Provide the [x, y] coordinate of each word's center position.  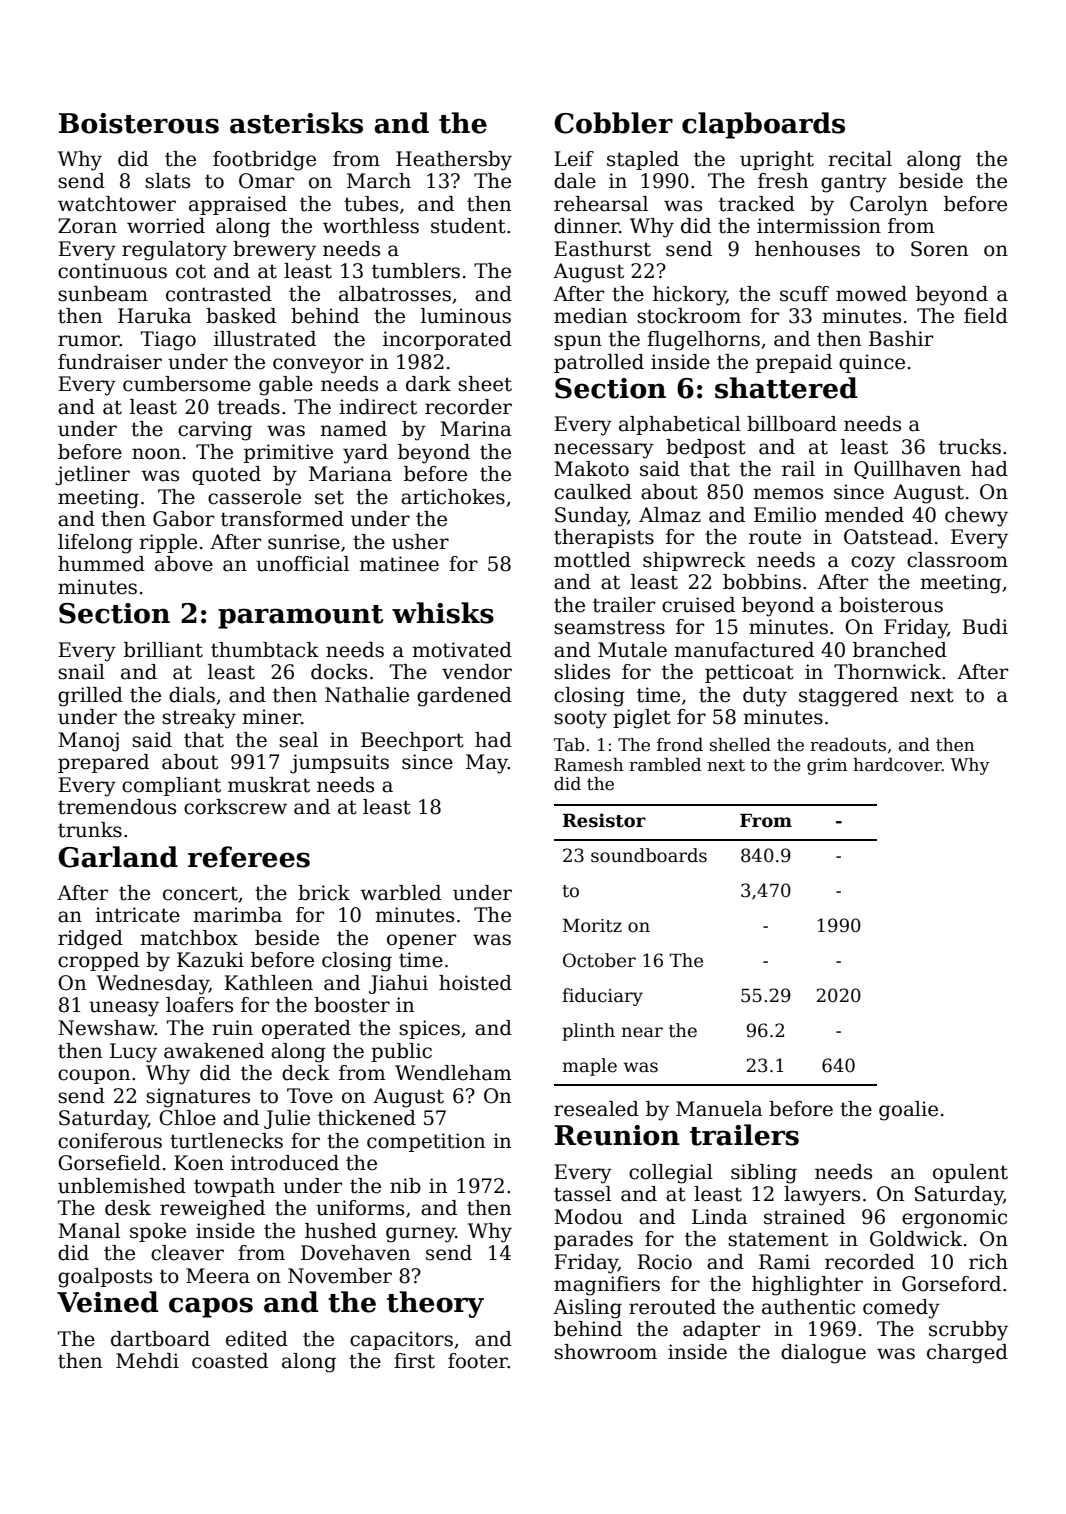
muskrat [269, 785]
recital [860, 159]
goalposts [105, 1278]
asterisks [296, 123]
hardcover [897, 765]
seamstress [609, 627]
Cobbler [613, 123]
